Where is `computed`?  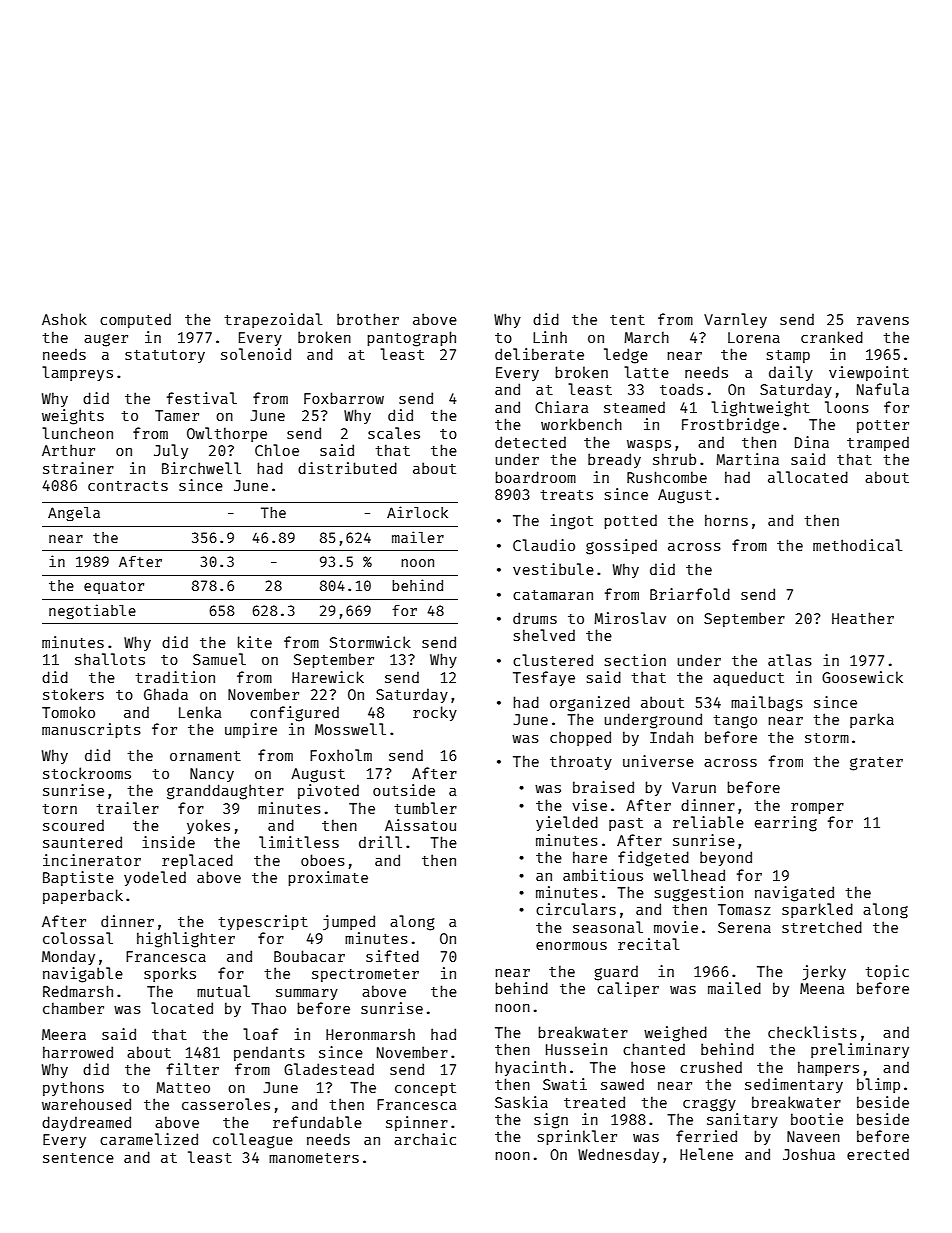
computed is located at coordinates (135, 320).
